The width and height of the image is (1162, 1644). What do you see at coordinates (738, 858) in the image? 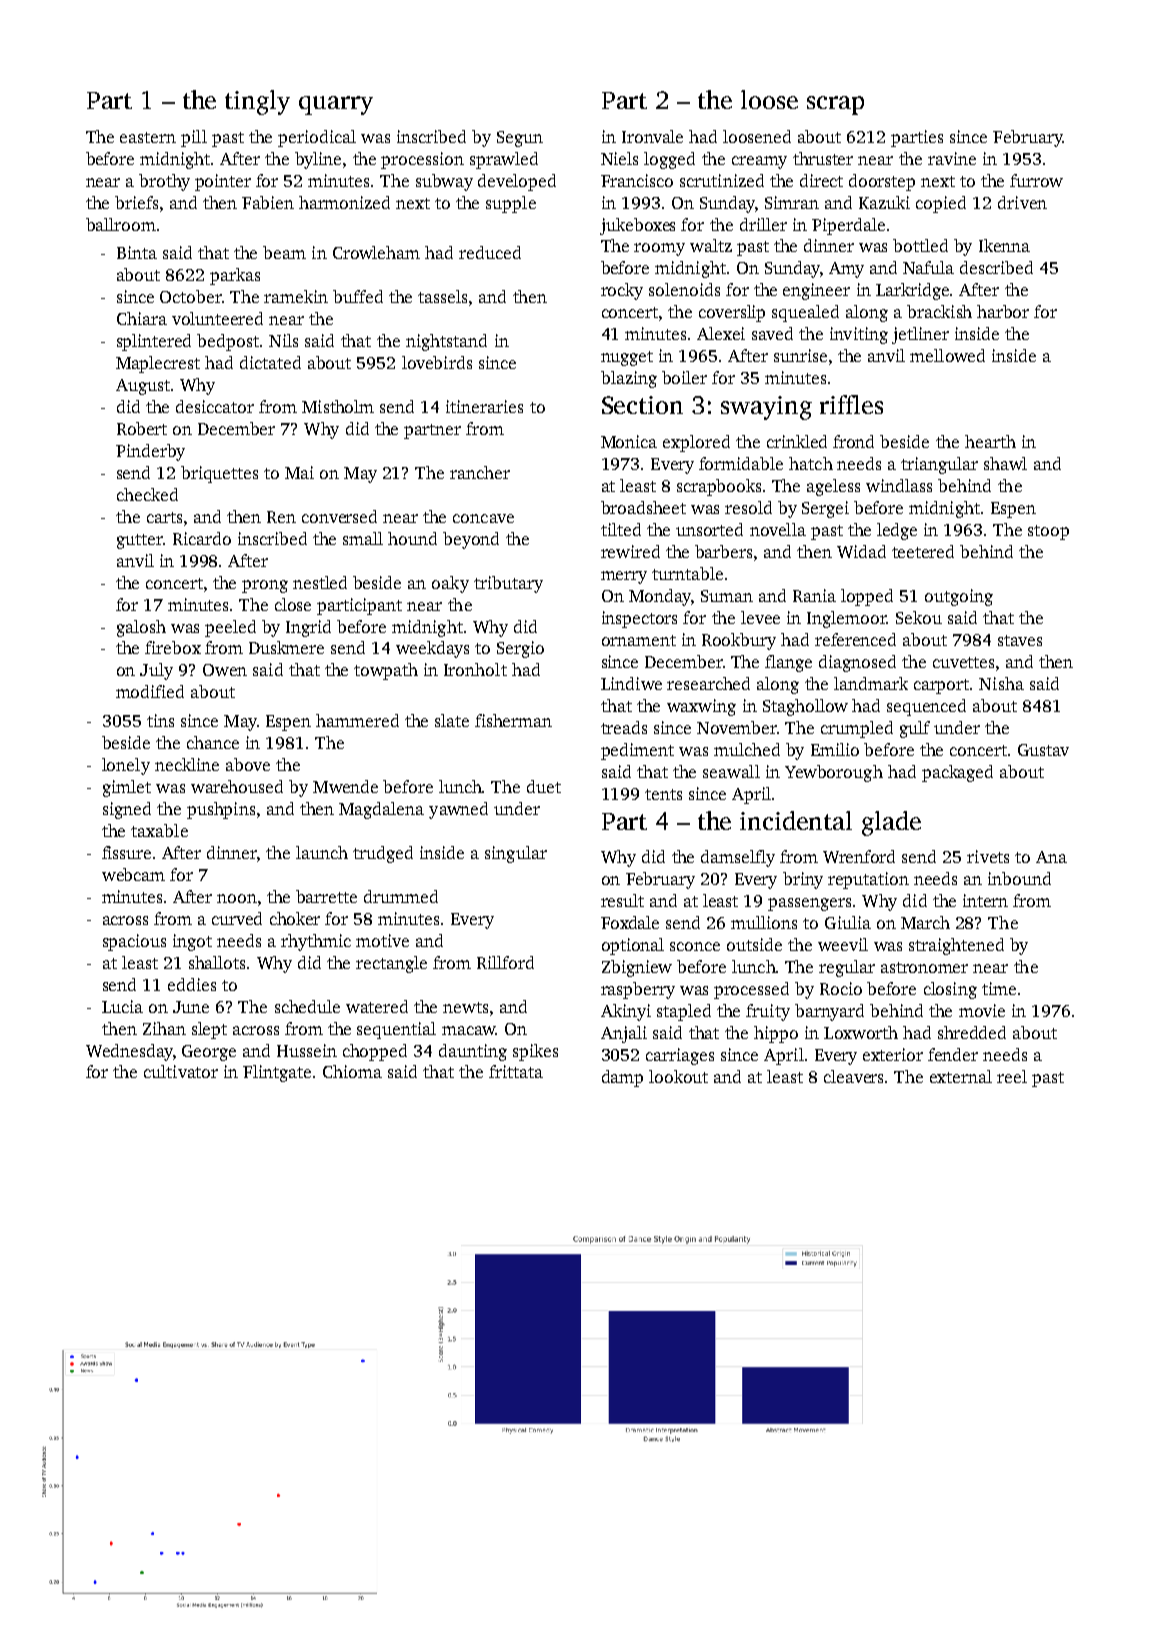
I see `damselfly` at bounding box center [738, 858].
